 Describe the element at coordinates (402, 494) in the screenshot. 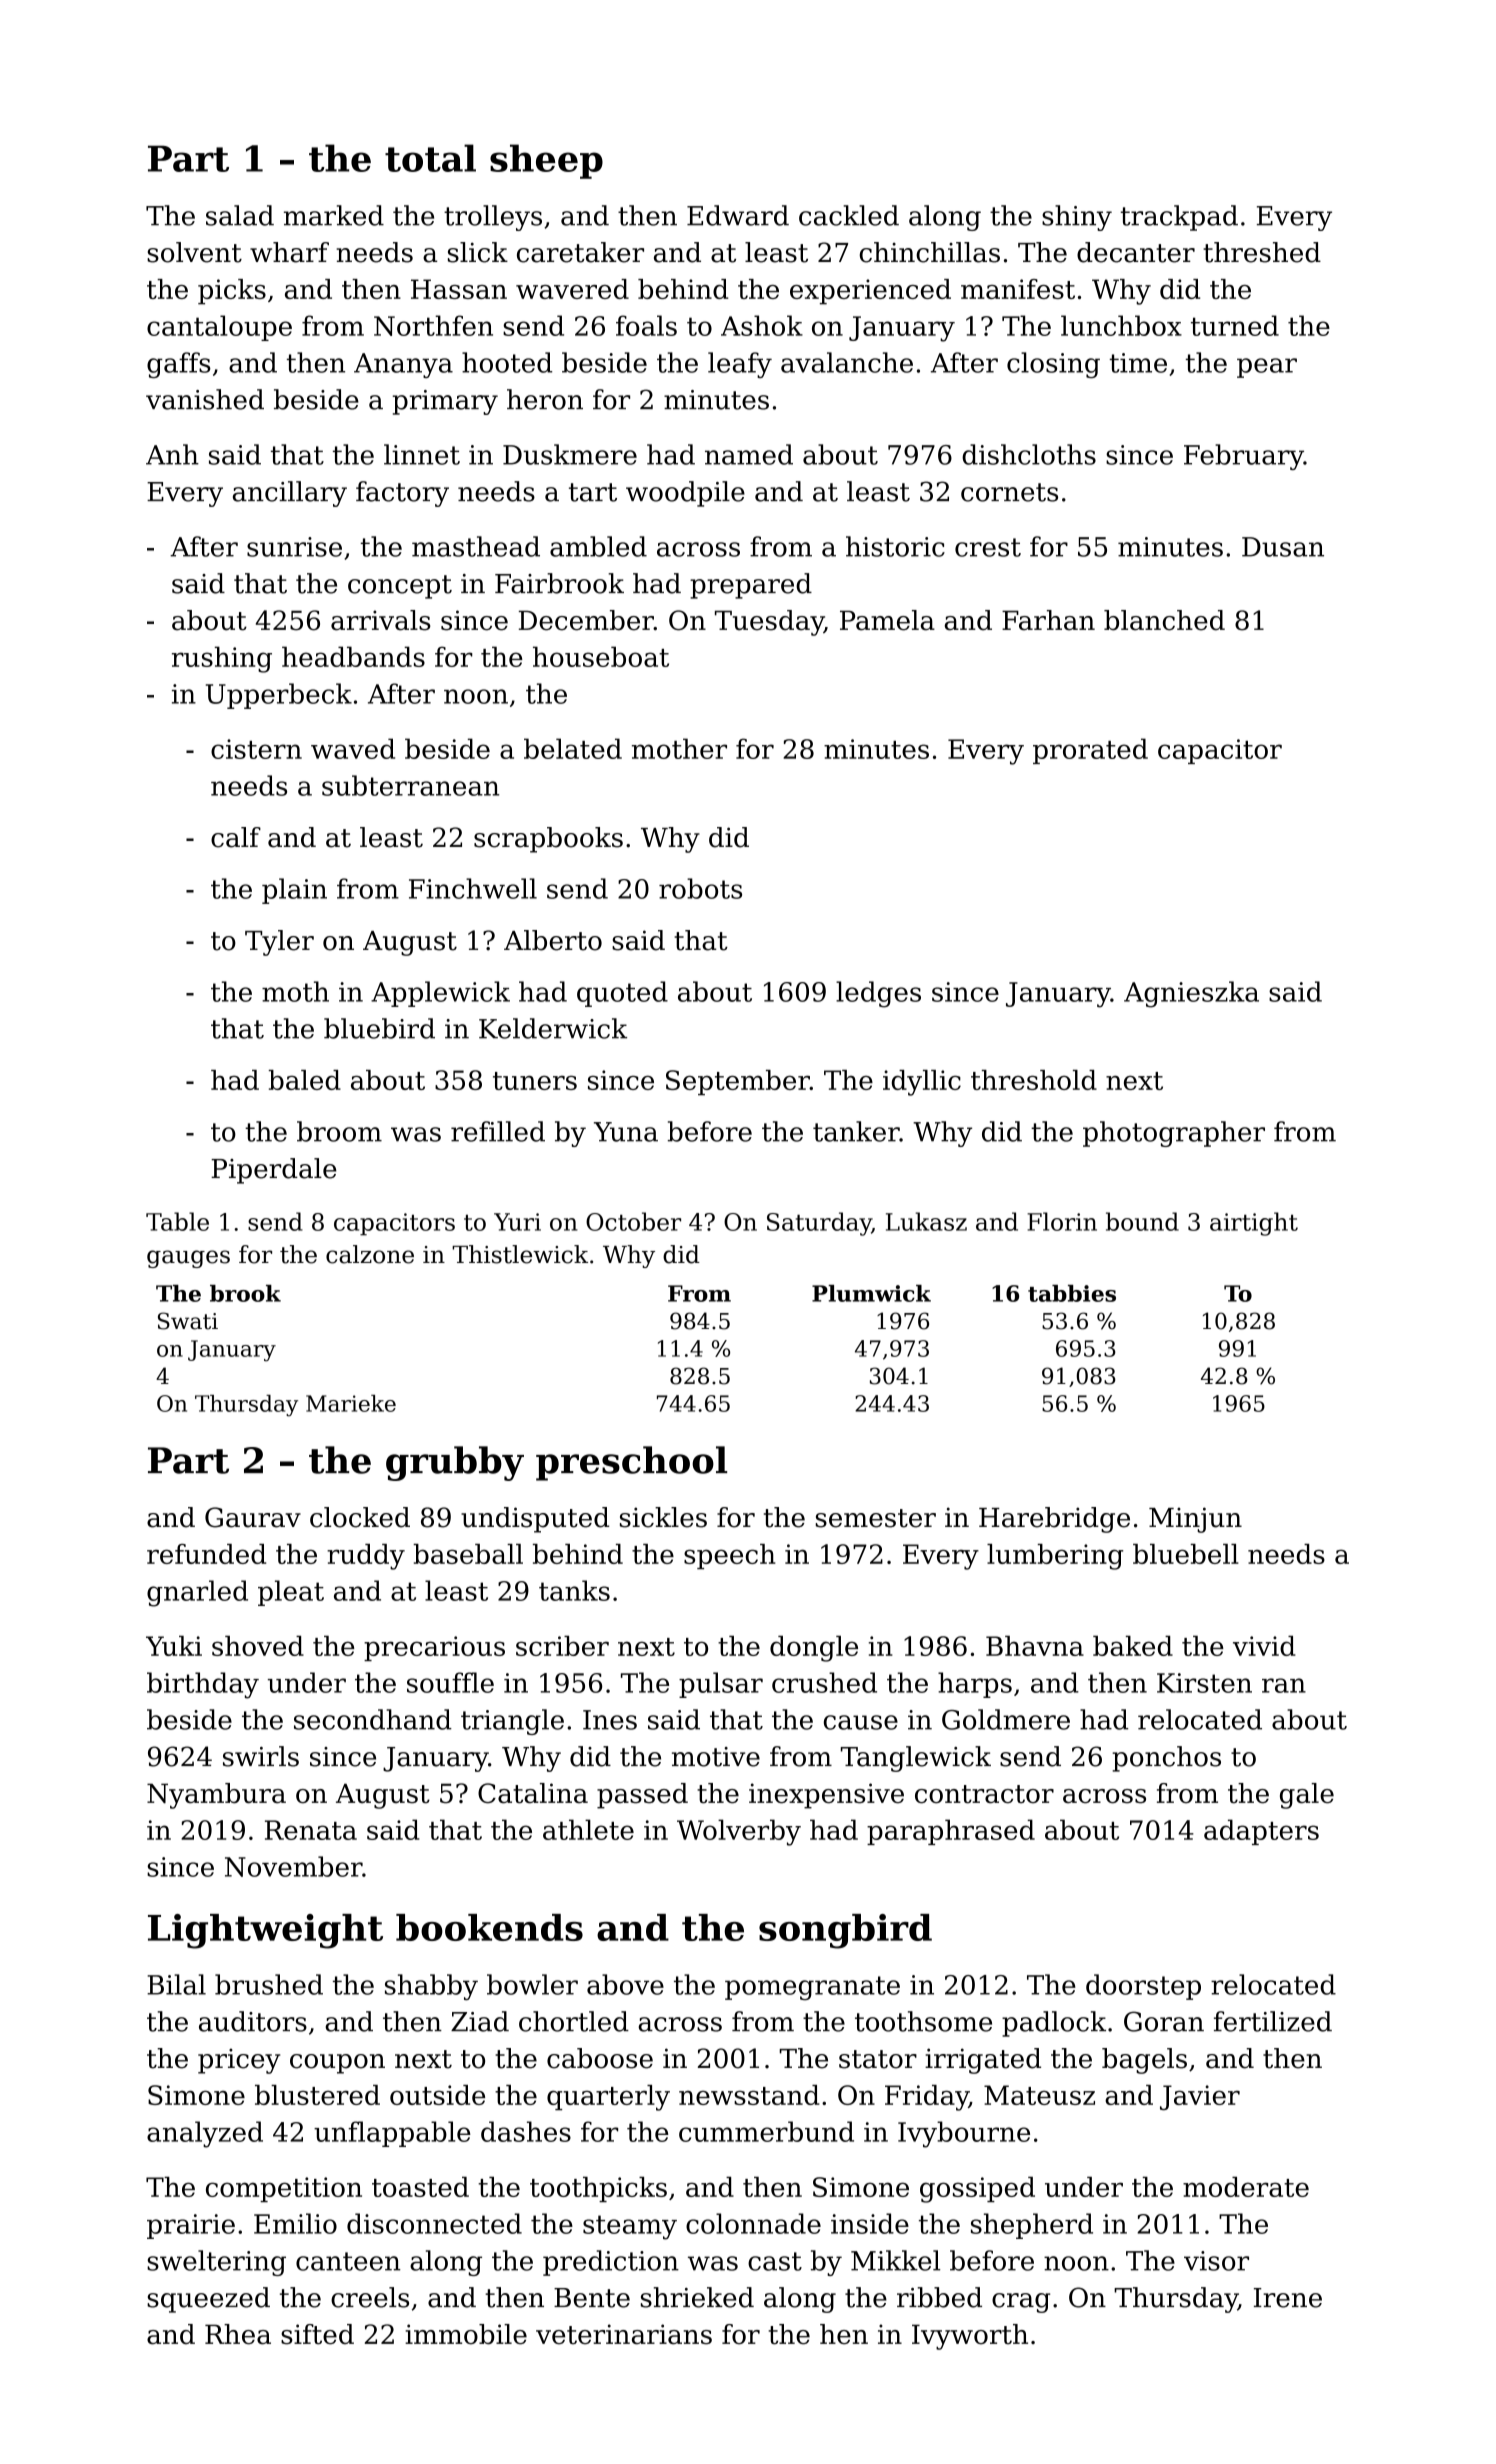

I see `factory` at that location.
